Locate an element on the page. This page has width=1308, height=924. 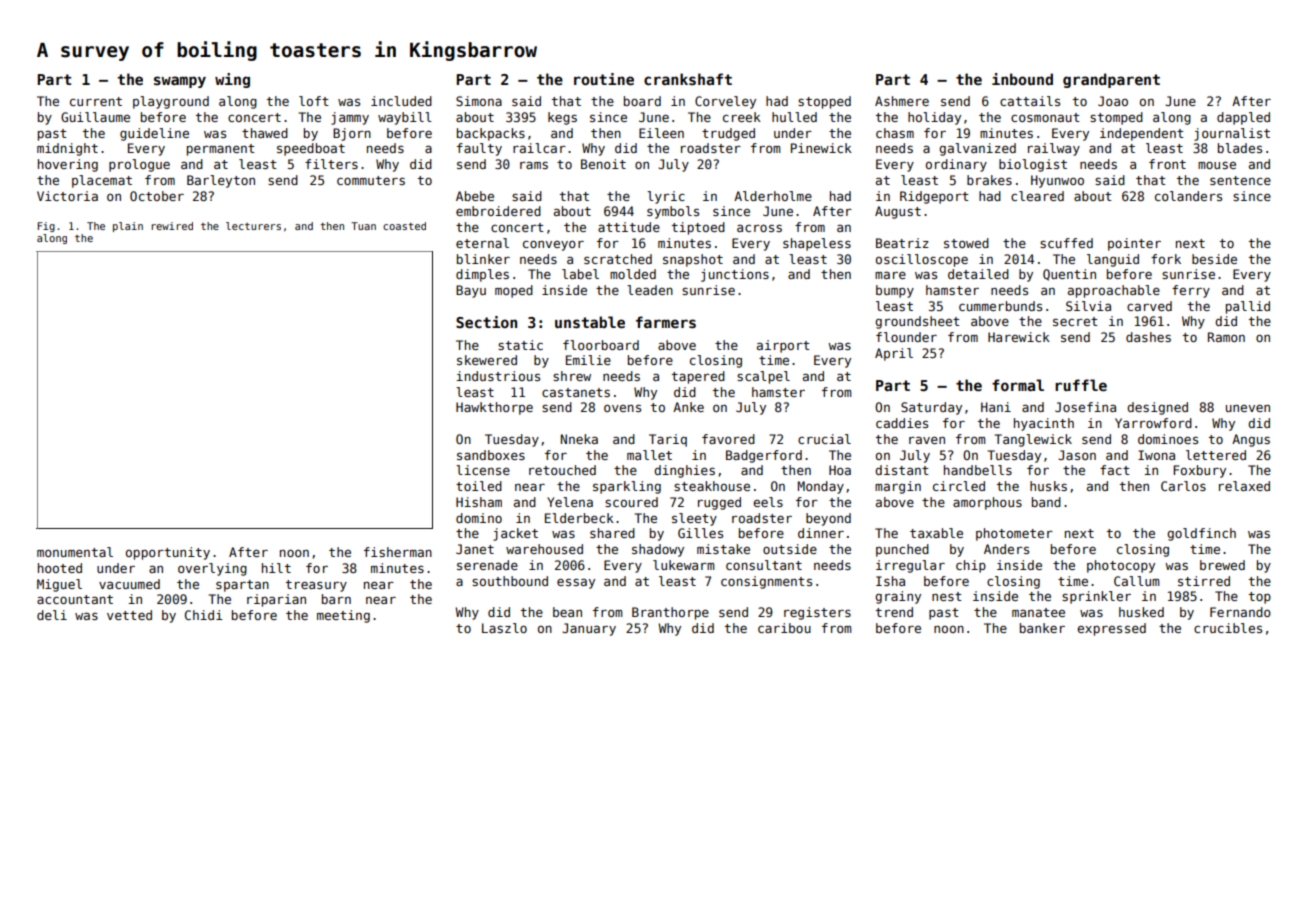
leaden is located at coordinates (650, 290).
